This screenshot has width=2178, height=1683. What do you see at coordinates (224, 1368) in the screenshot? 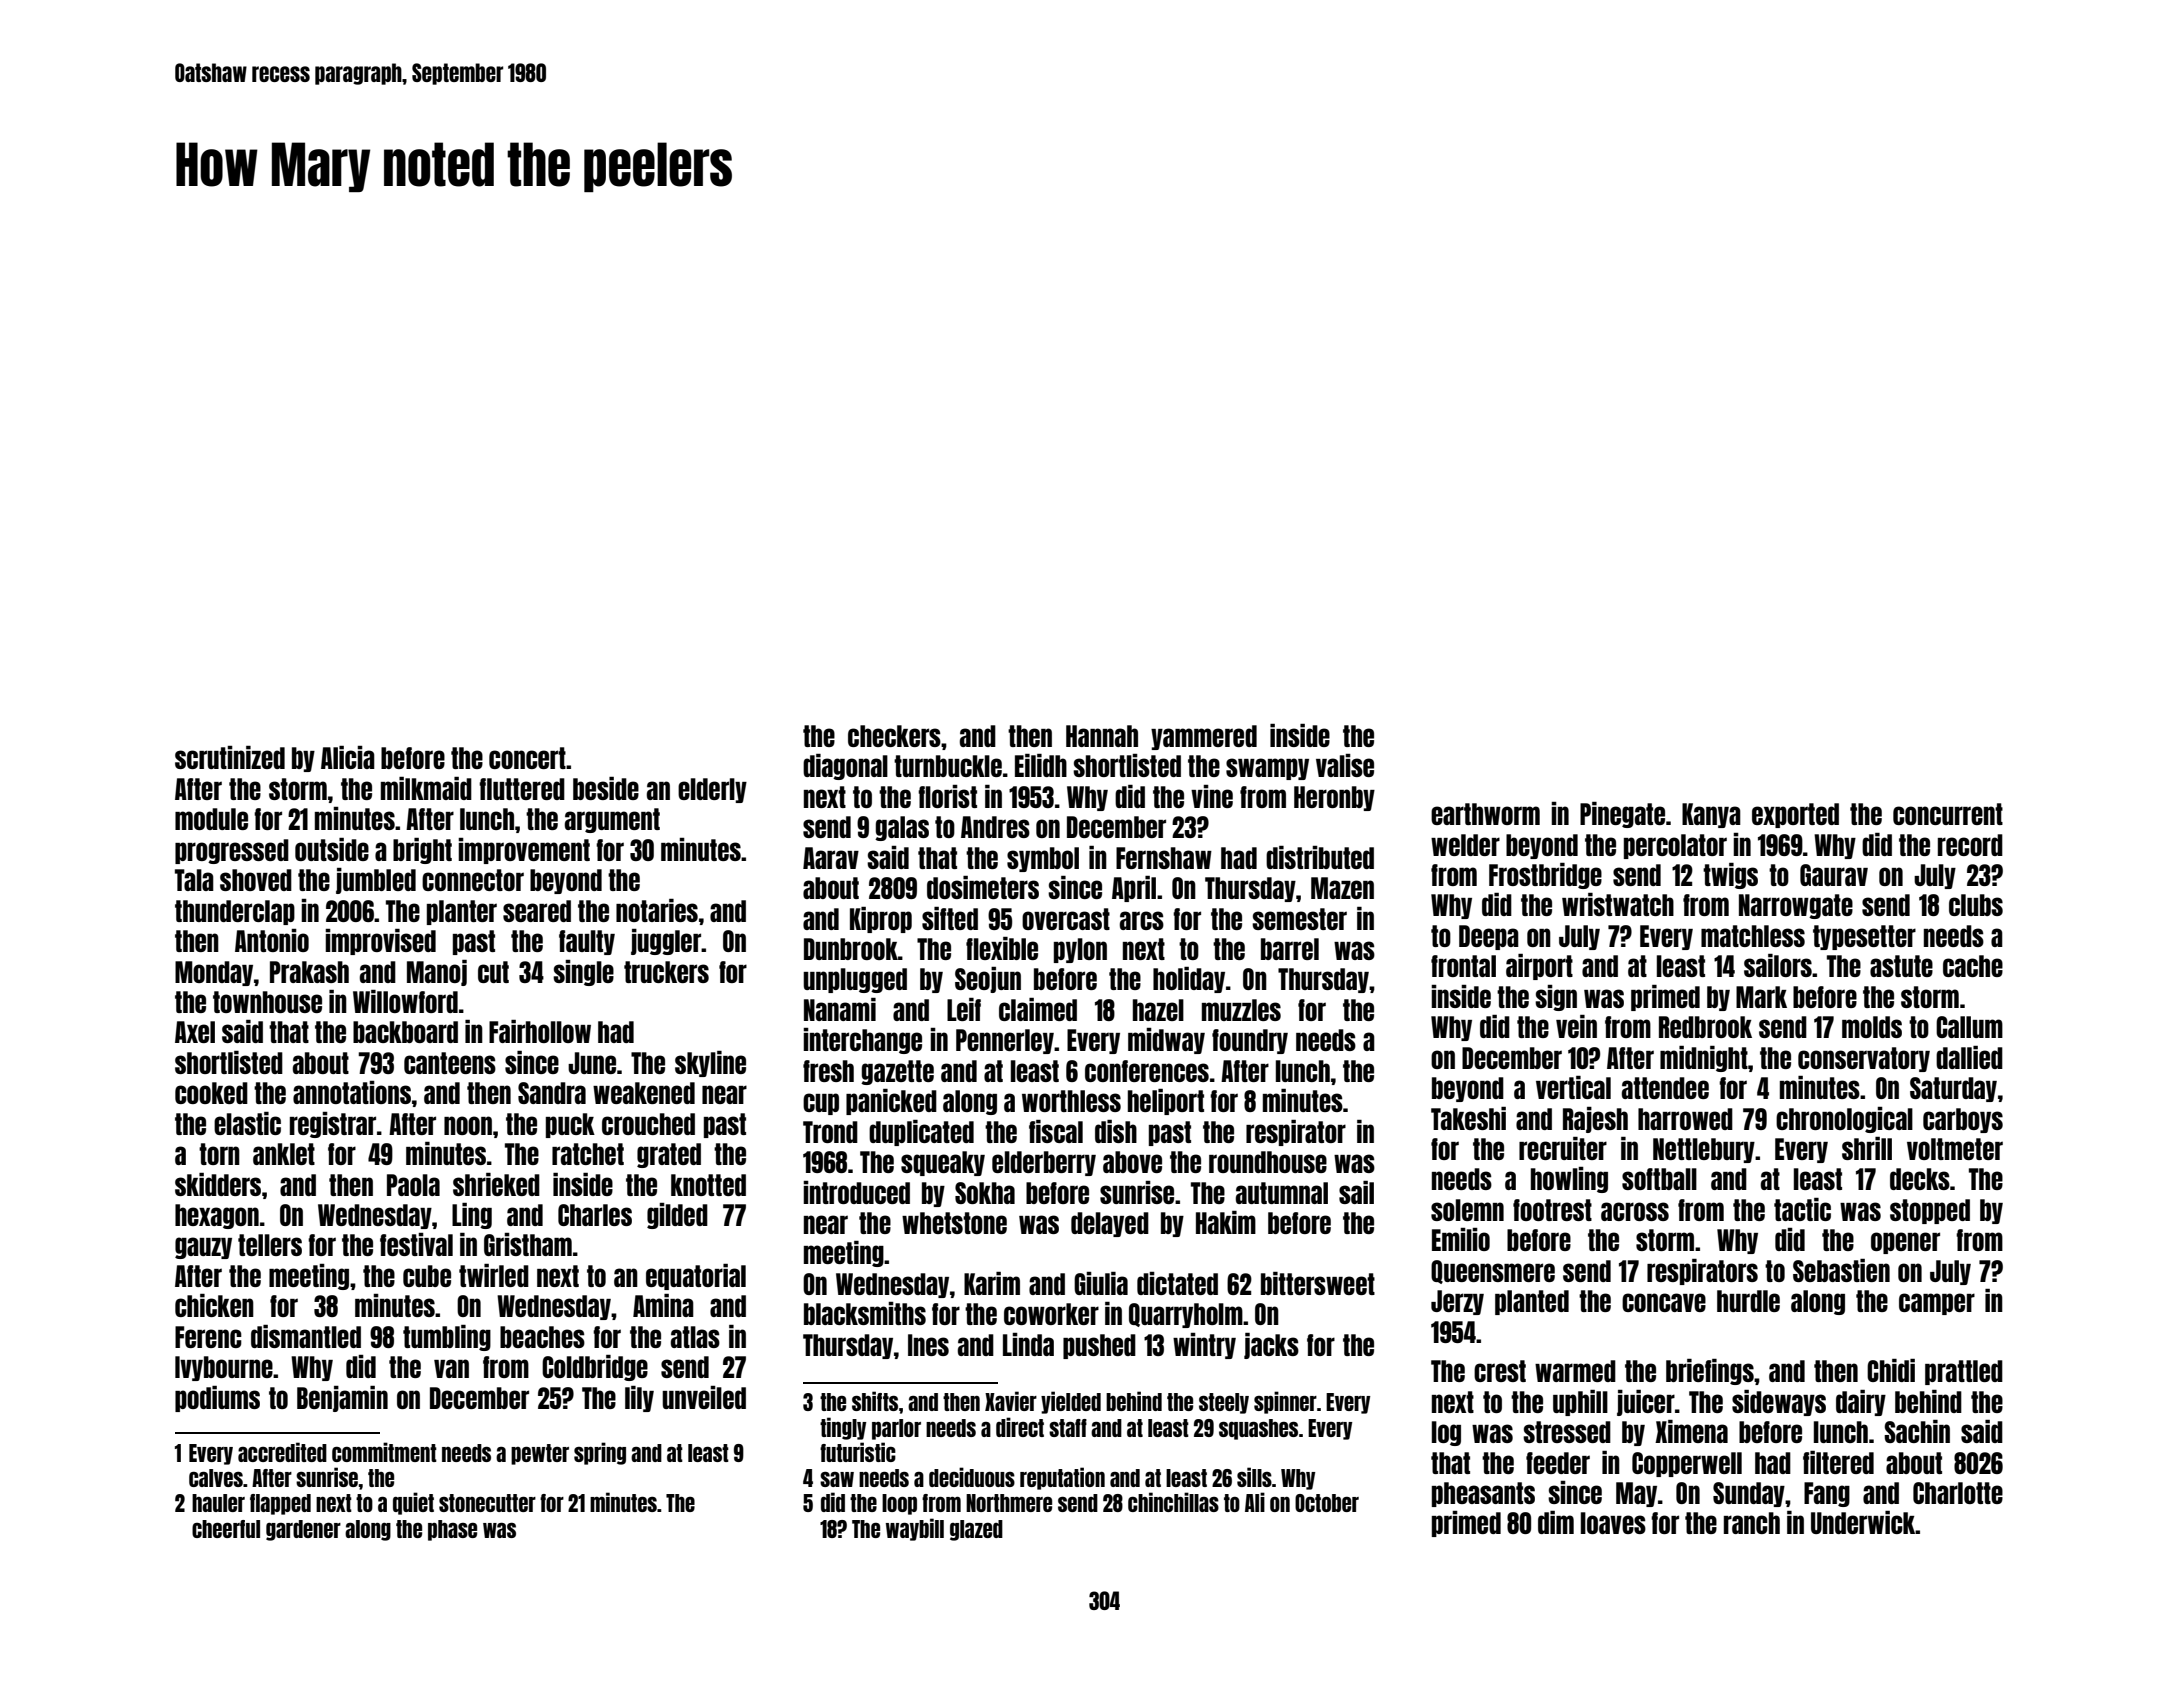
I see `Ivybourne` at bounding box center [224, 1368].
